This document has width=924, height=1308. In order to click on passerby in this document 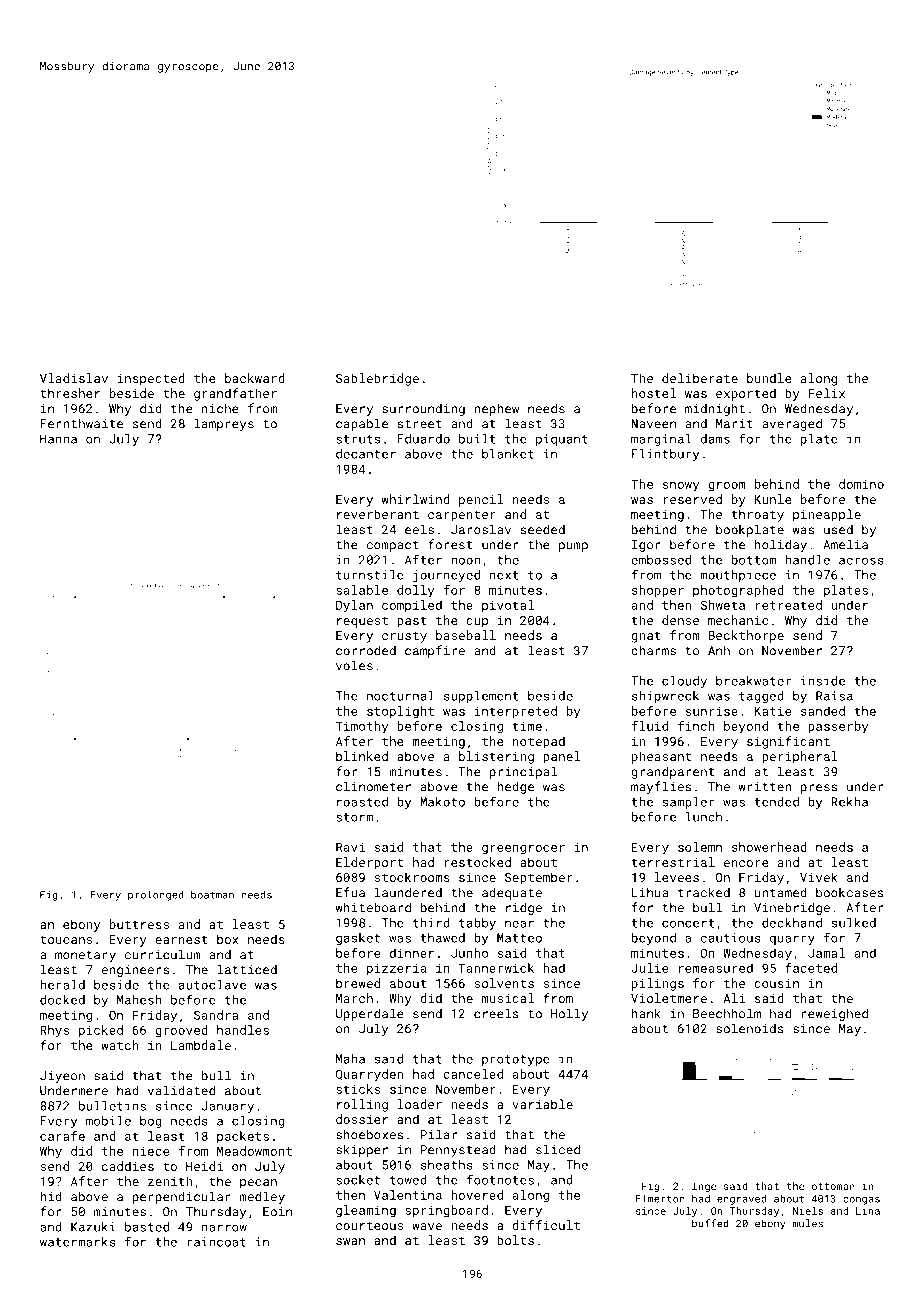, I will do `click(838, 727)`.
